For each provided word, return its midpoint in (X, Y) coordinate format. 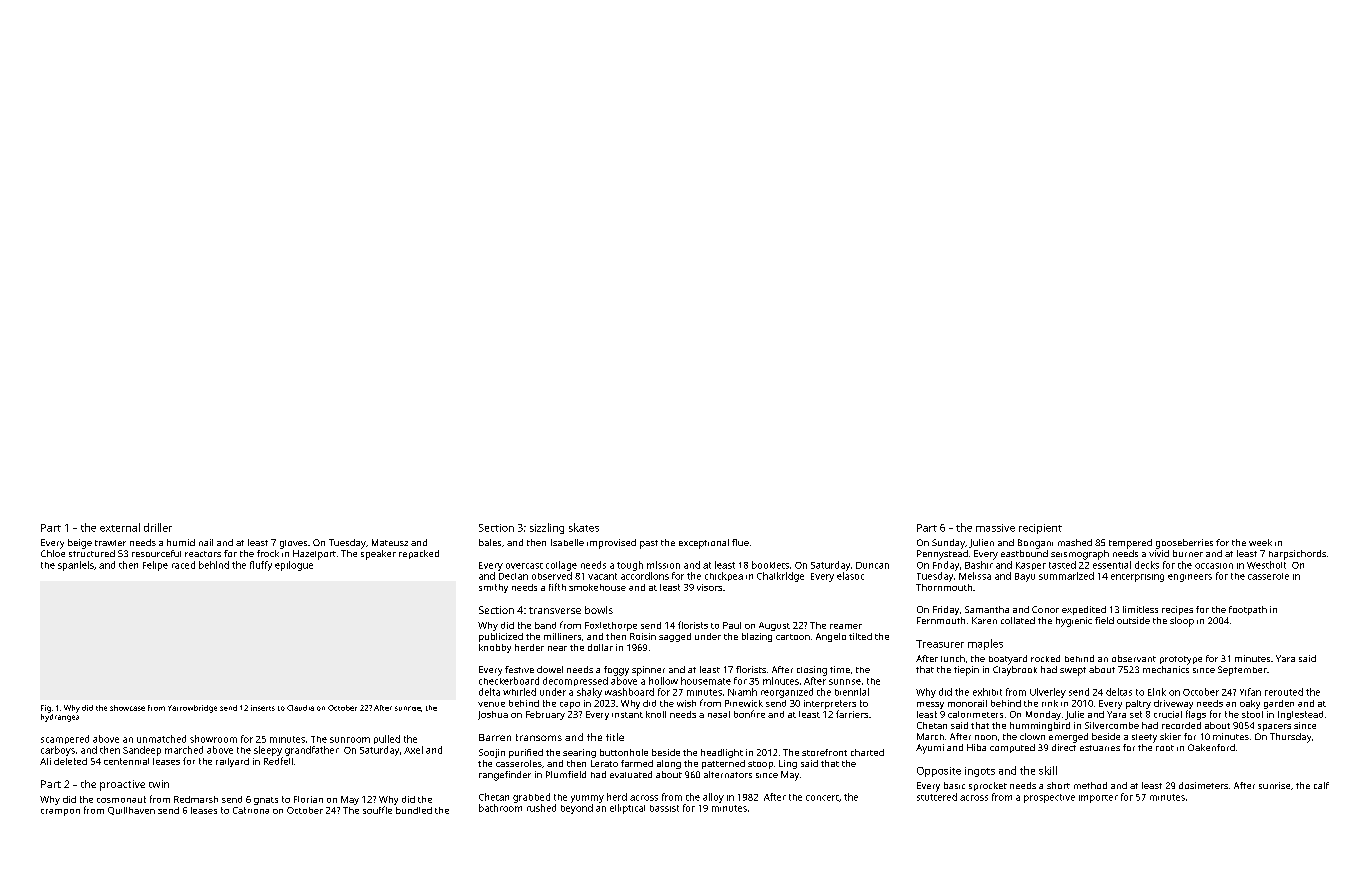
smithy (493, 588)
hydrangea (60, 718)
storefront (824, 752)
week (1260, 542)
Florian (308, 799)
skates (584, 527)
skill (1048, 770)
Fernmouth (941, 620)
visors (709, 587)
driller (158, 527)
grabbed (531, 798)
